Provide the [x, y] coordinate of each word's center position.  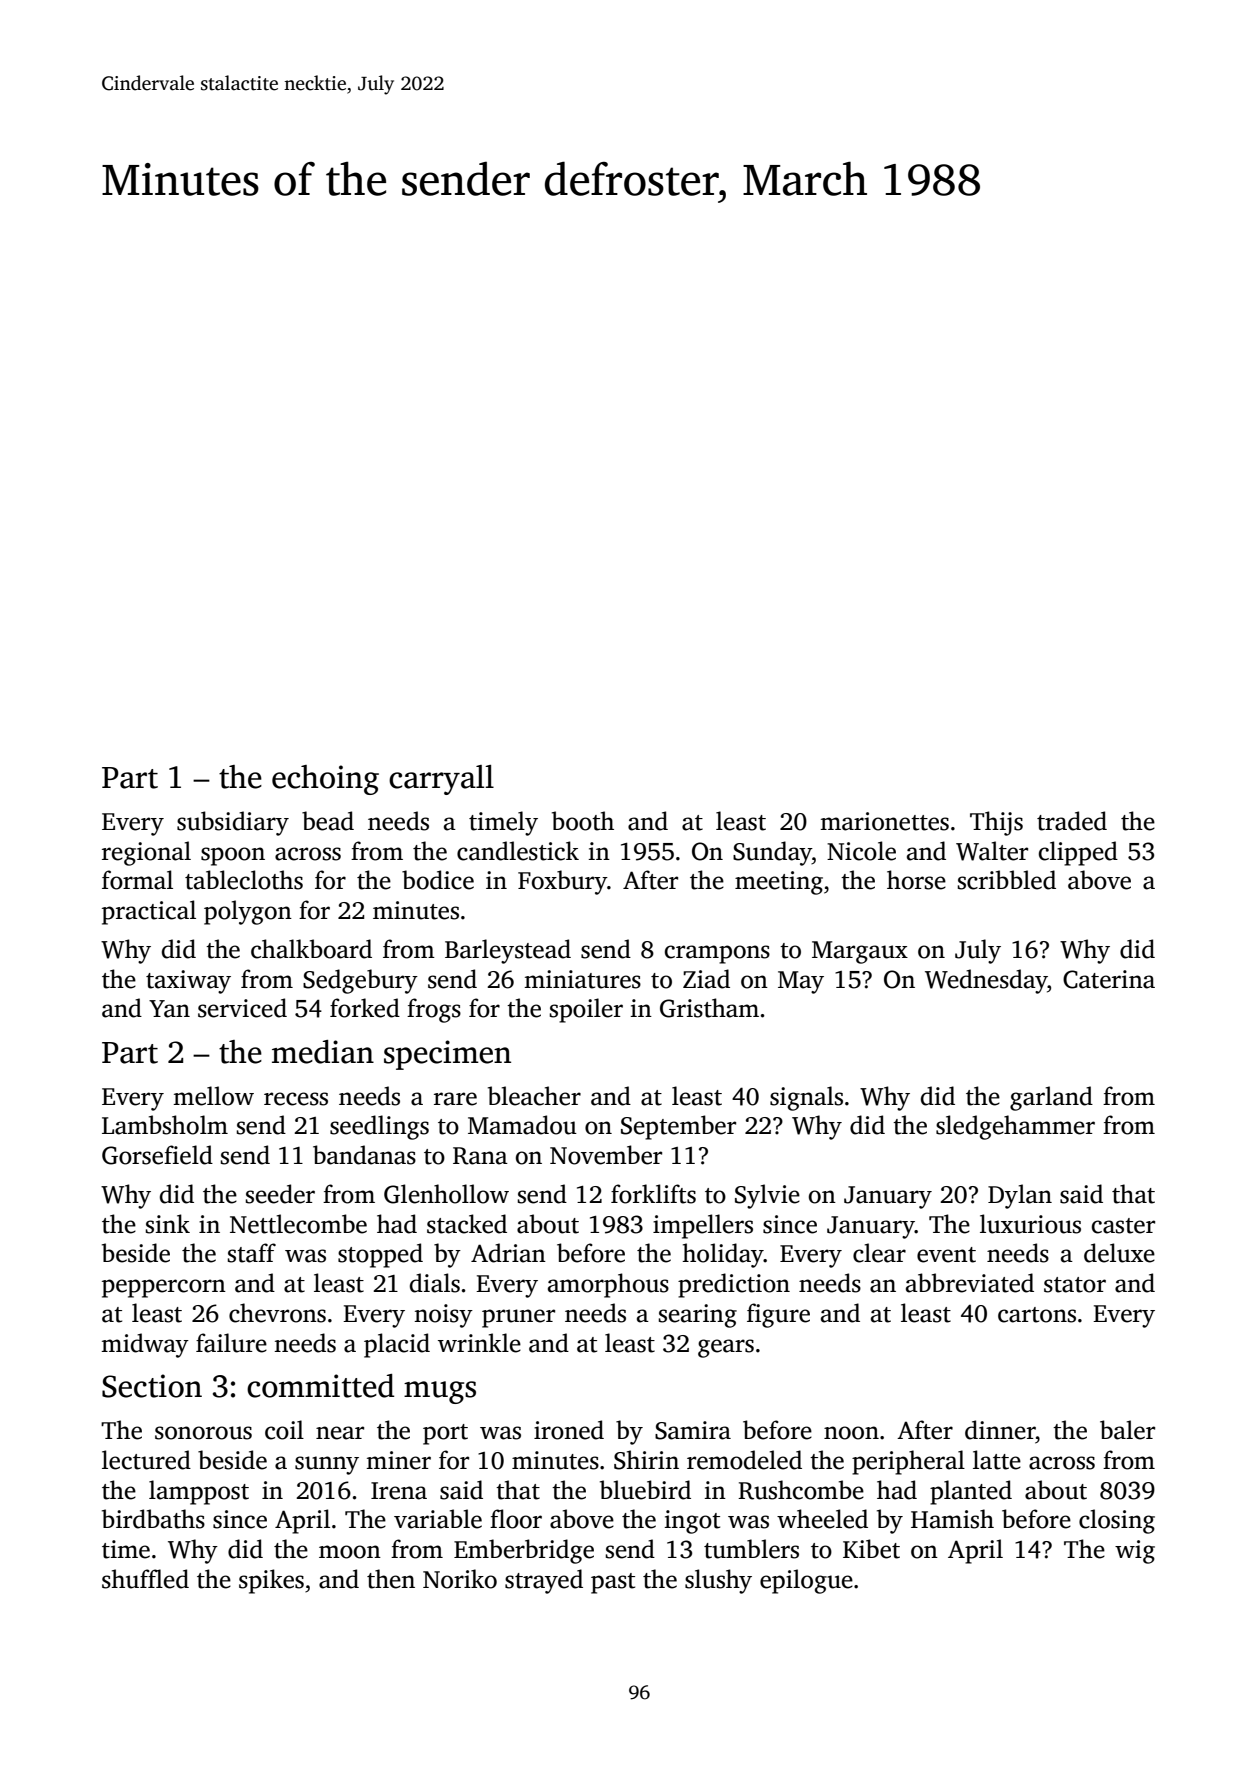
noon [851, 1433]
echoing [325, 780]
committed [320, 1386]
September [678, 1127]
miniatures [582, 979]
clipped [1078, 853]
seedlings [379, 1127]
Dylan [1020, 1196]
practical [149, 912]
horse [916, 880]
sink [168, 1224]
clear [879, 1253]
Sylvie [767, 1196]
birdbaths [153, 1519]
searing [698, 1316]
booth [583, 821]
